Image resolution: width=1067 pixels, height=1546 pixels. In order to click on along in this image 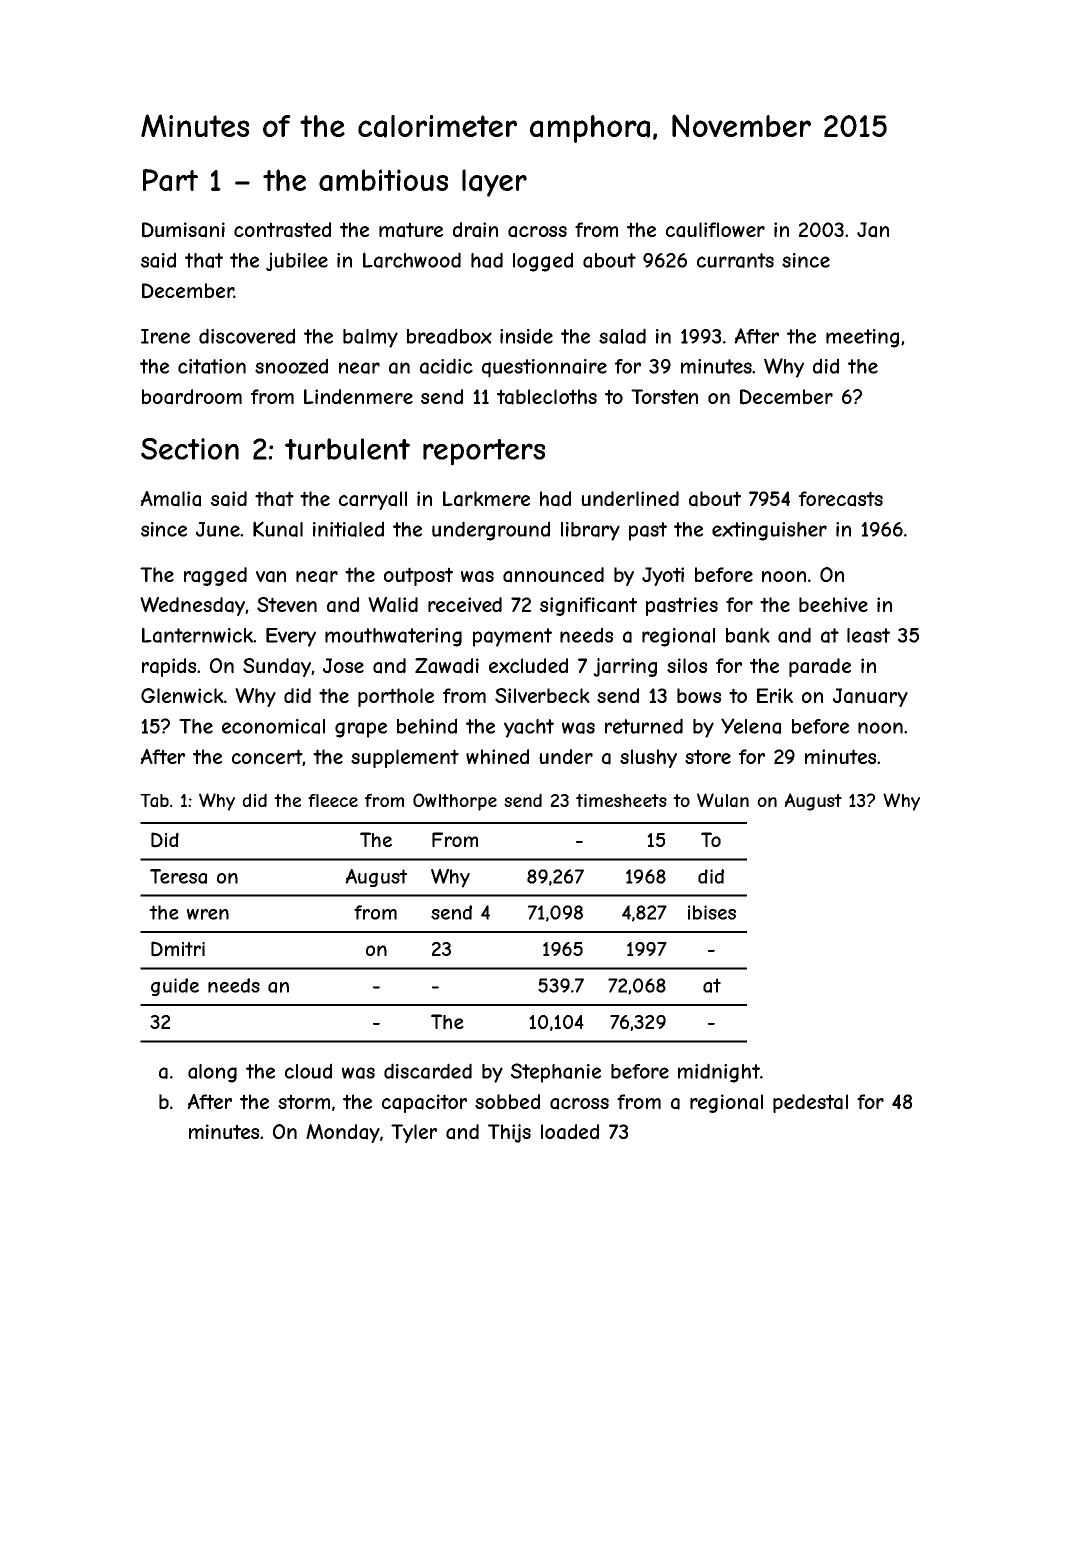, I will do `click(212, 1073)`.
